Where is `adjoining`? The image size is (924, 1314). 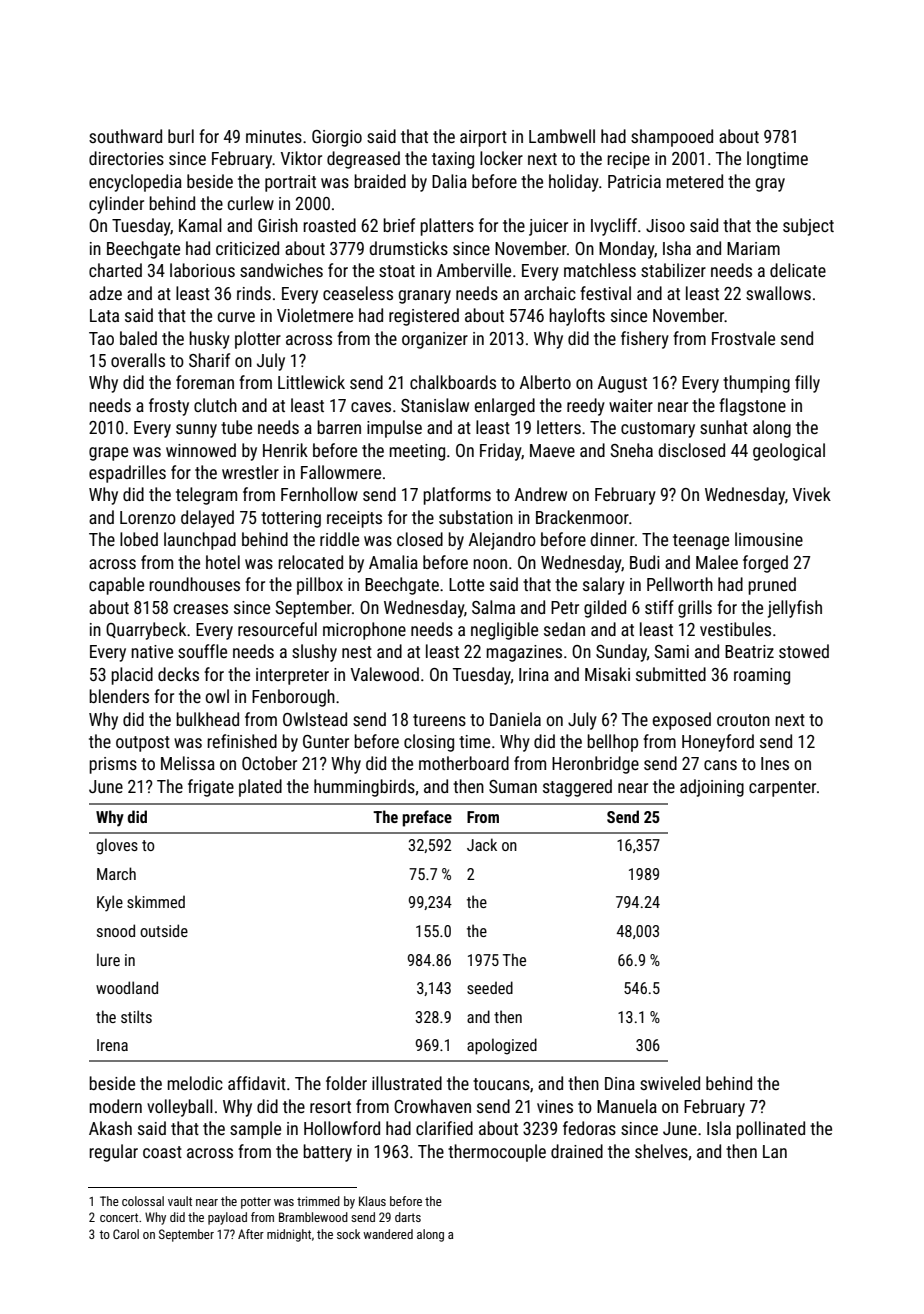 adjoining is located at coordinates (712, 788).
